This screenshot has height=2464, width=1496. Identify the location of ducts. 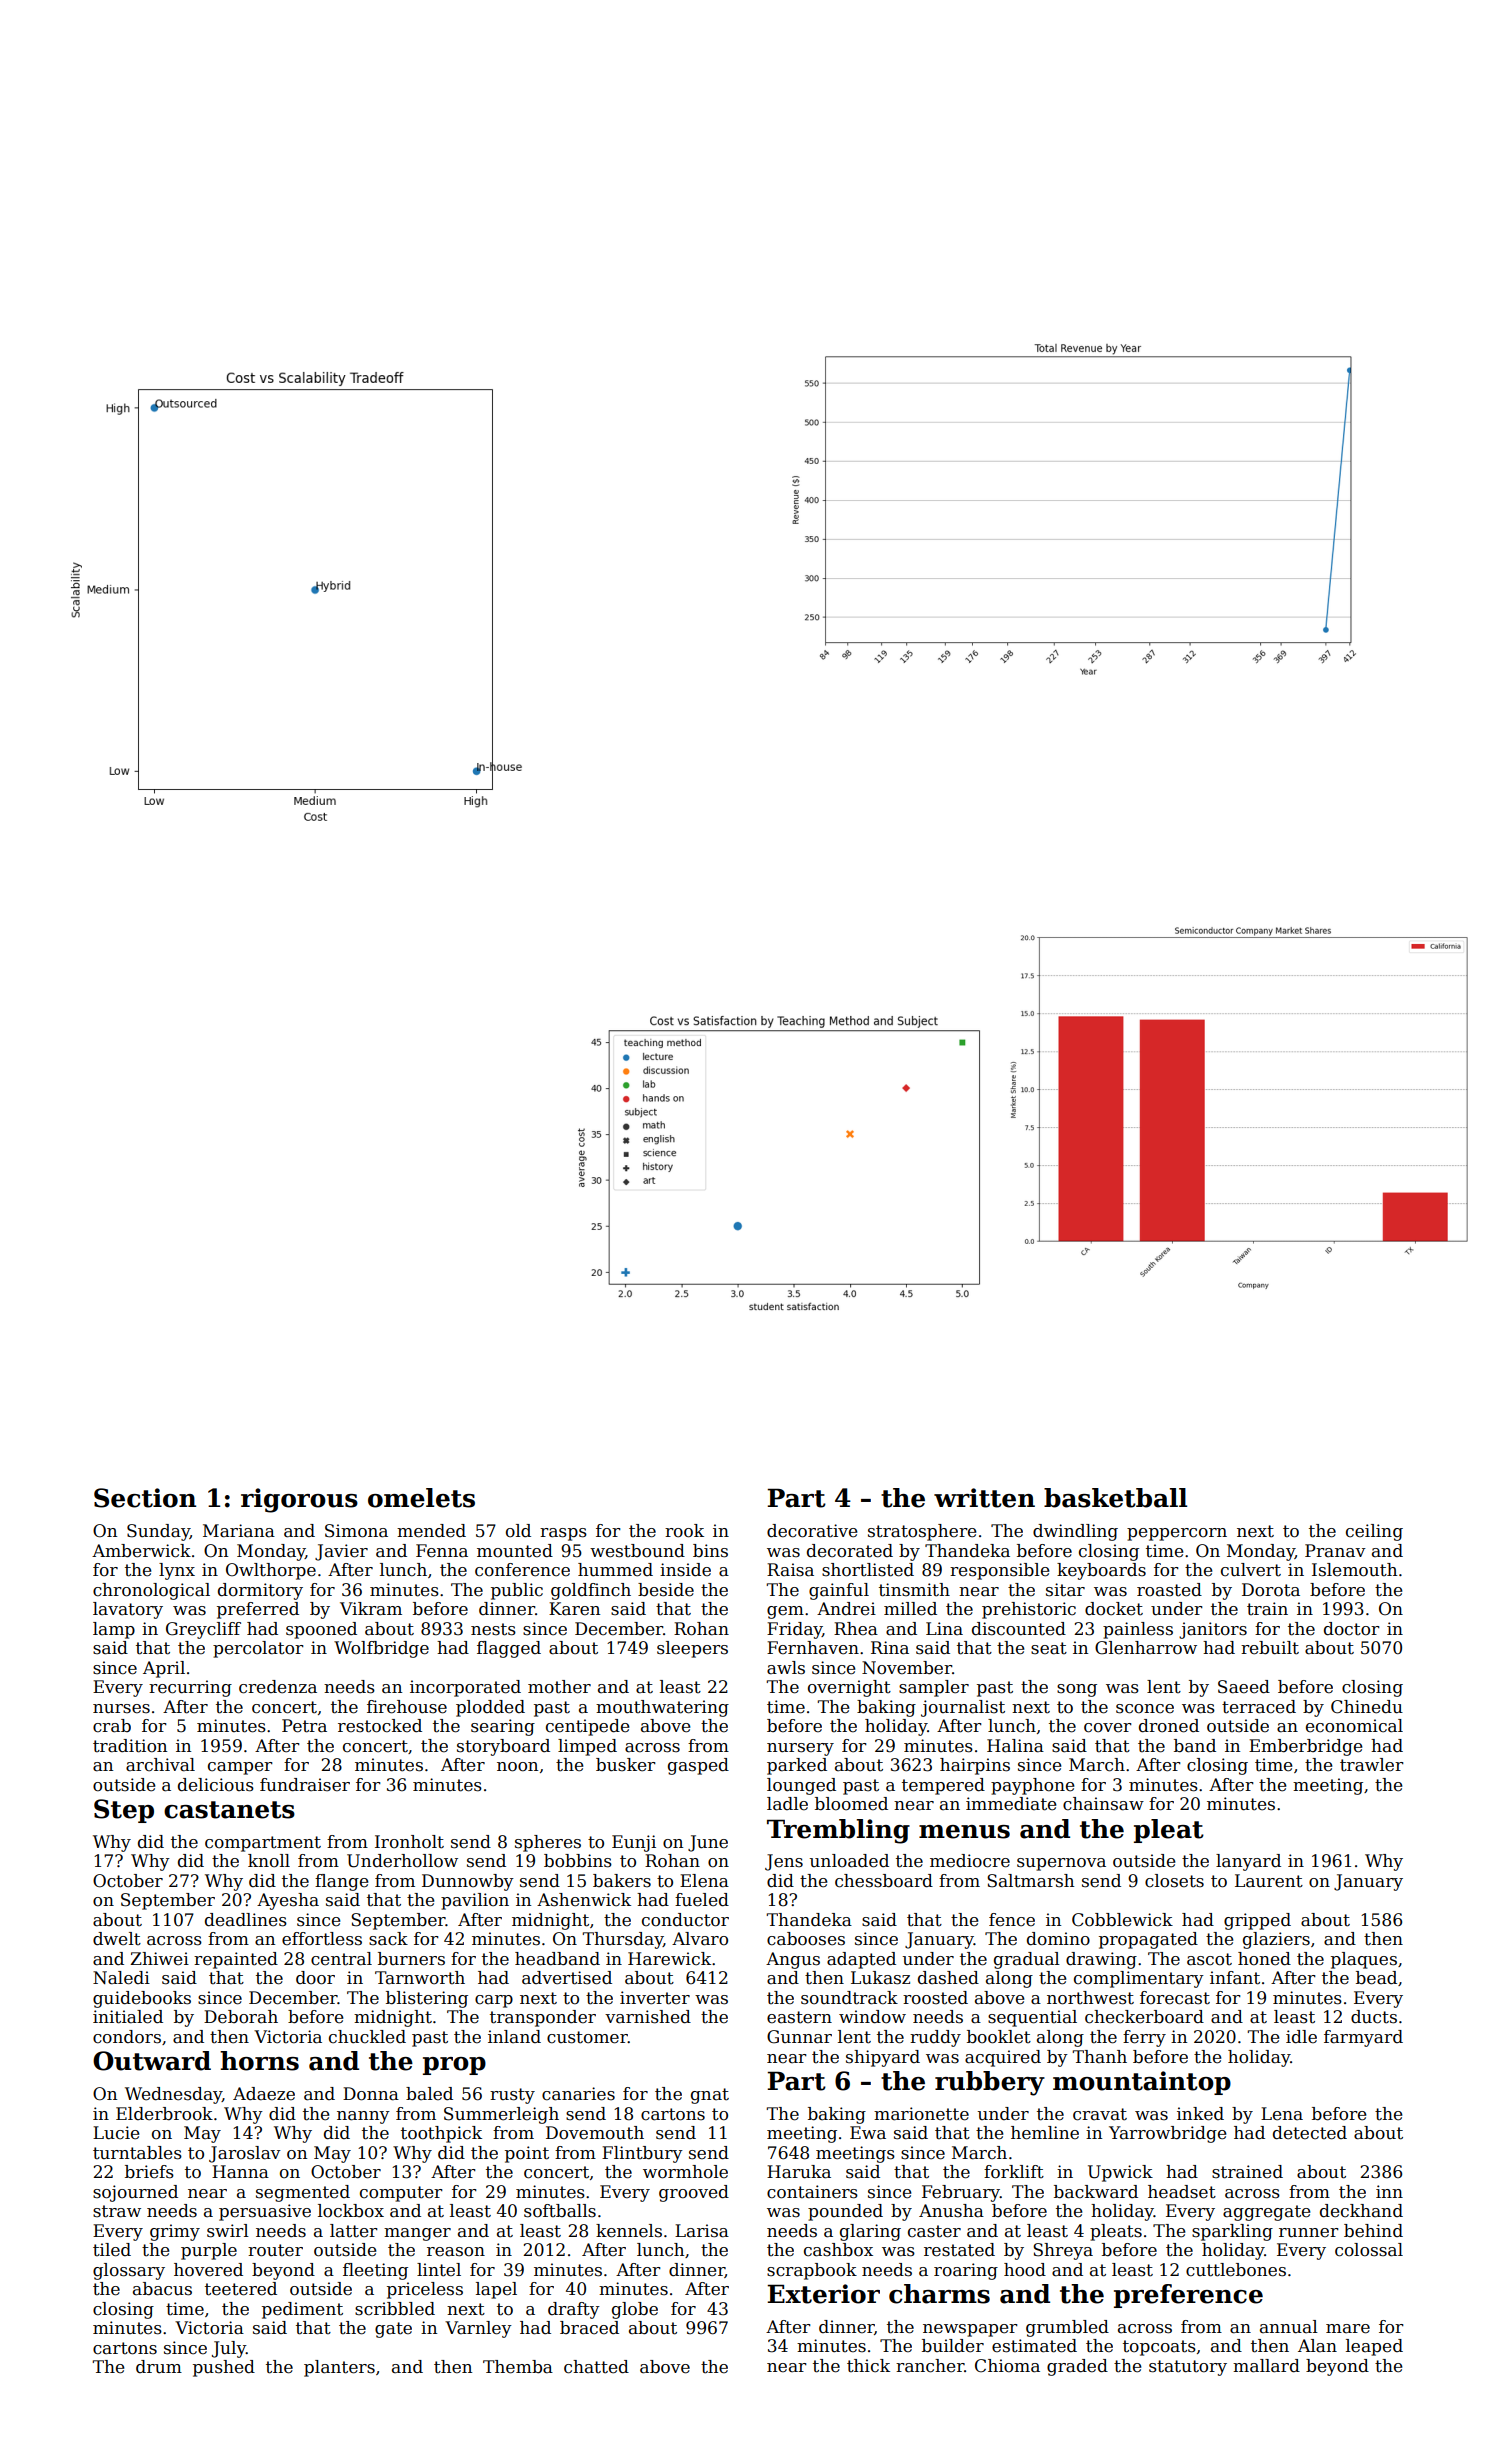
(1374, 2017).
